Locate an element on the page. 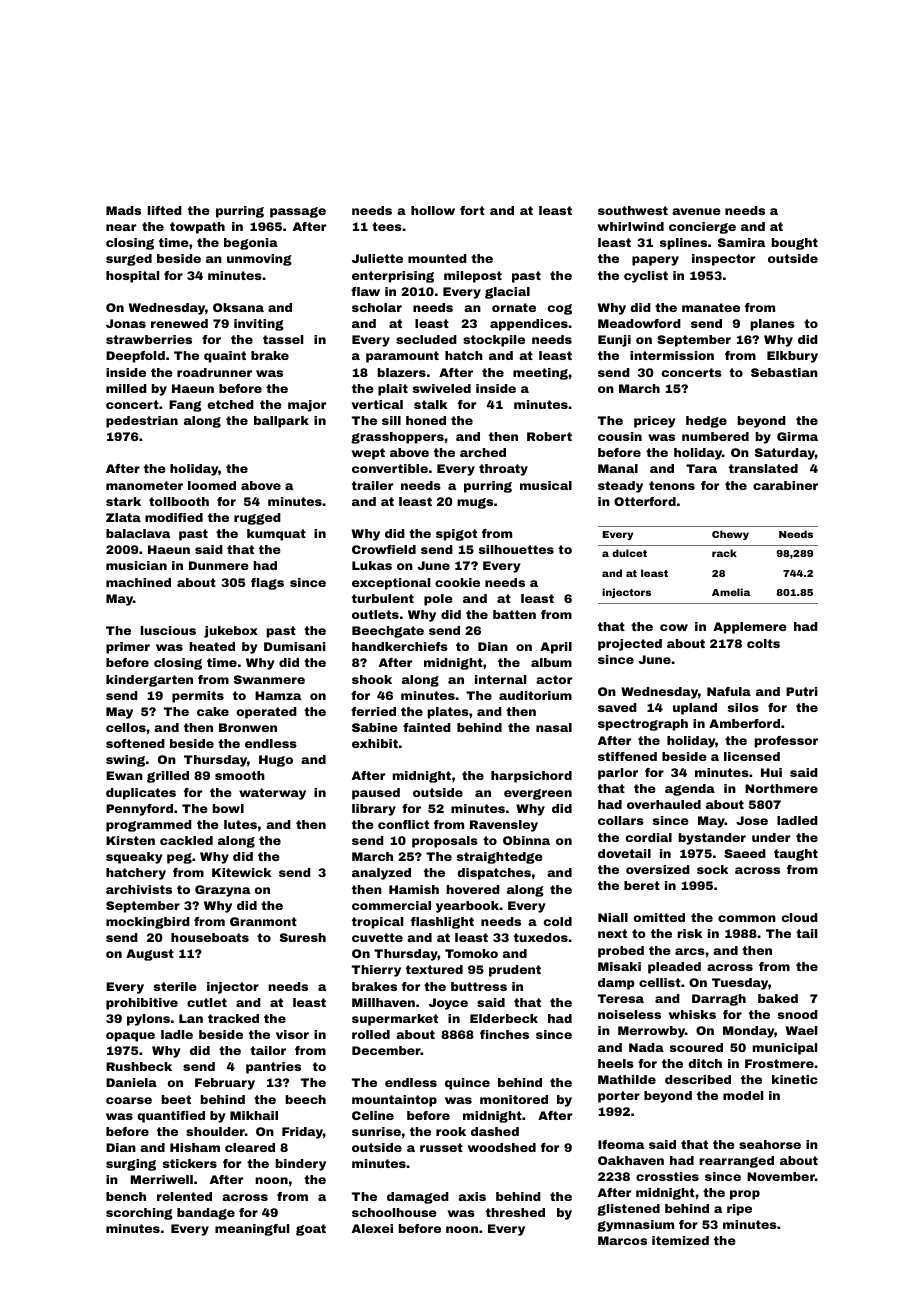 Image resolution: width=924 pixels, height=1308 pixels. coarse is located at coordinates (129, 1100).
